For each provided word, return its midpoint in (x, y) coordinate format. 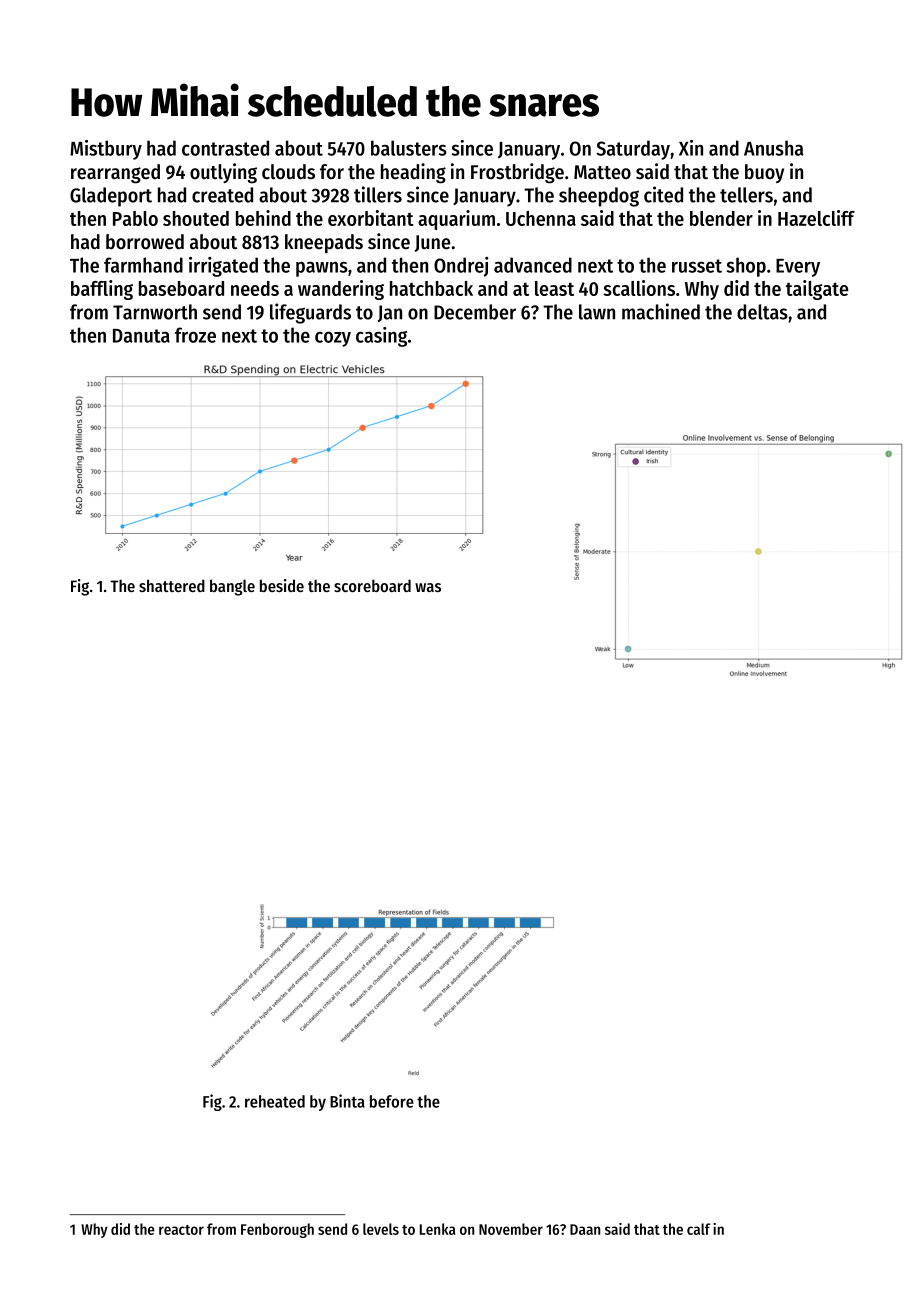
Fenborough (277, 1230)
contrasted (225, 148)
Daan (585, 1229)
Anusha (774, 148)
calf (698, 1229)
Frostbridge (517, 173)
